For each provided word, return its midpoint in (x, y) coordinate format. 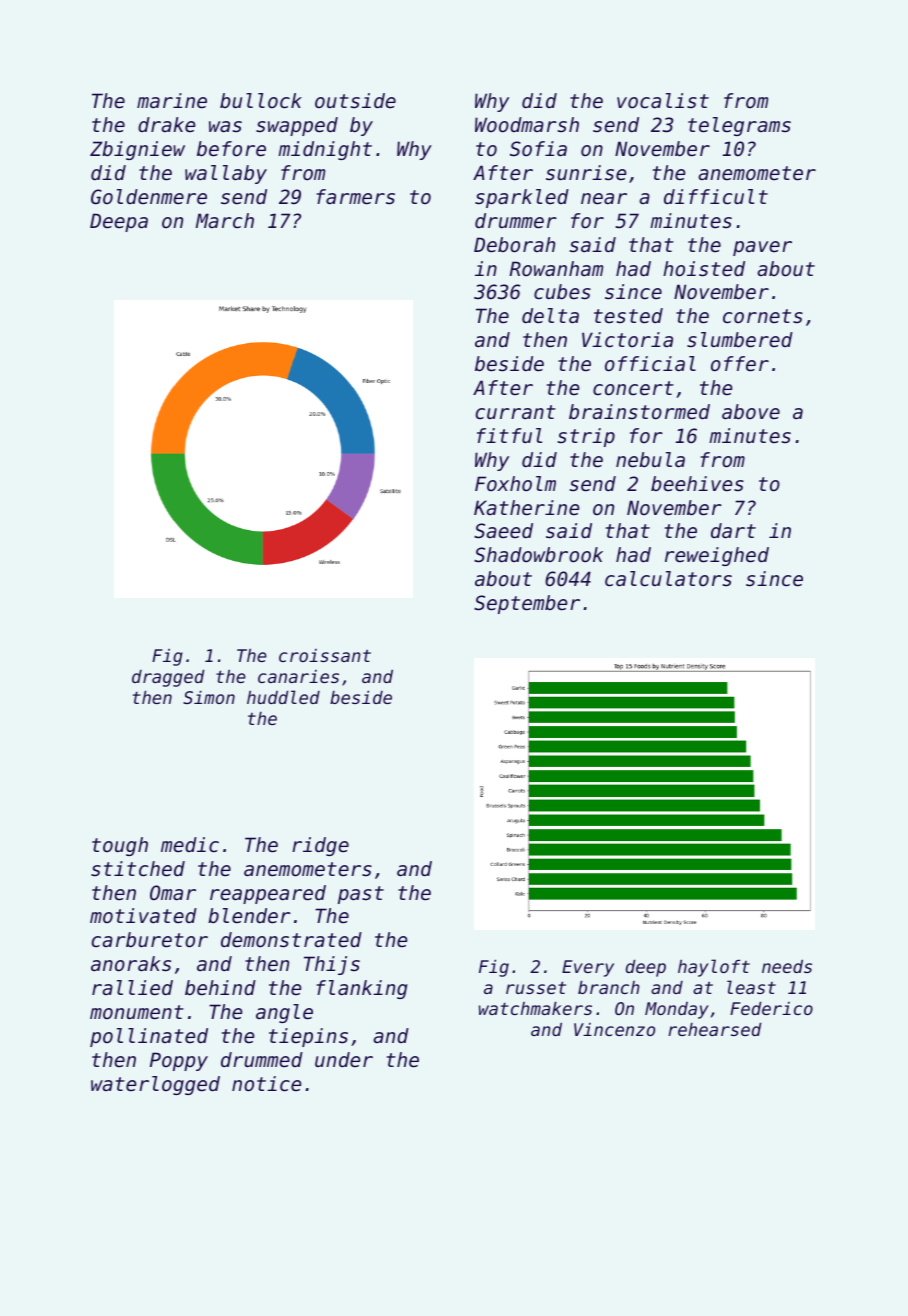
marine (172, 101)
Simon (209, 697)
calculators (668, 579)
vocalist (663, 101)
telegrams (739, 126)
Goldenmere (149, 197)
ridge (320, 846)
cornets (763, 316)
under (344, 1060)
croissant (325, 655)
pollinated (149, 1037)
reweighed (717, 556)
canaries (298, 676)
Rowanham (556, 268)
